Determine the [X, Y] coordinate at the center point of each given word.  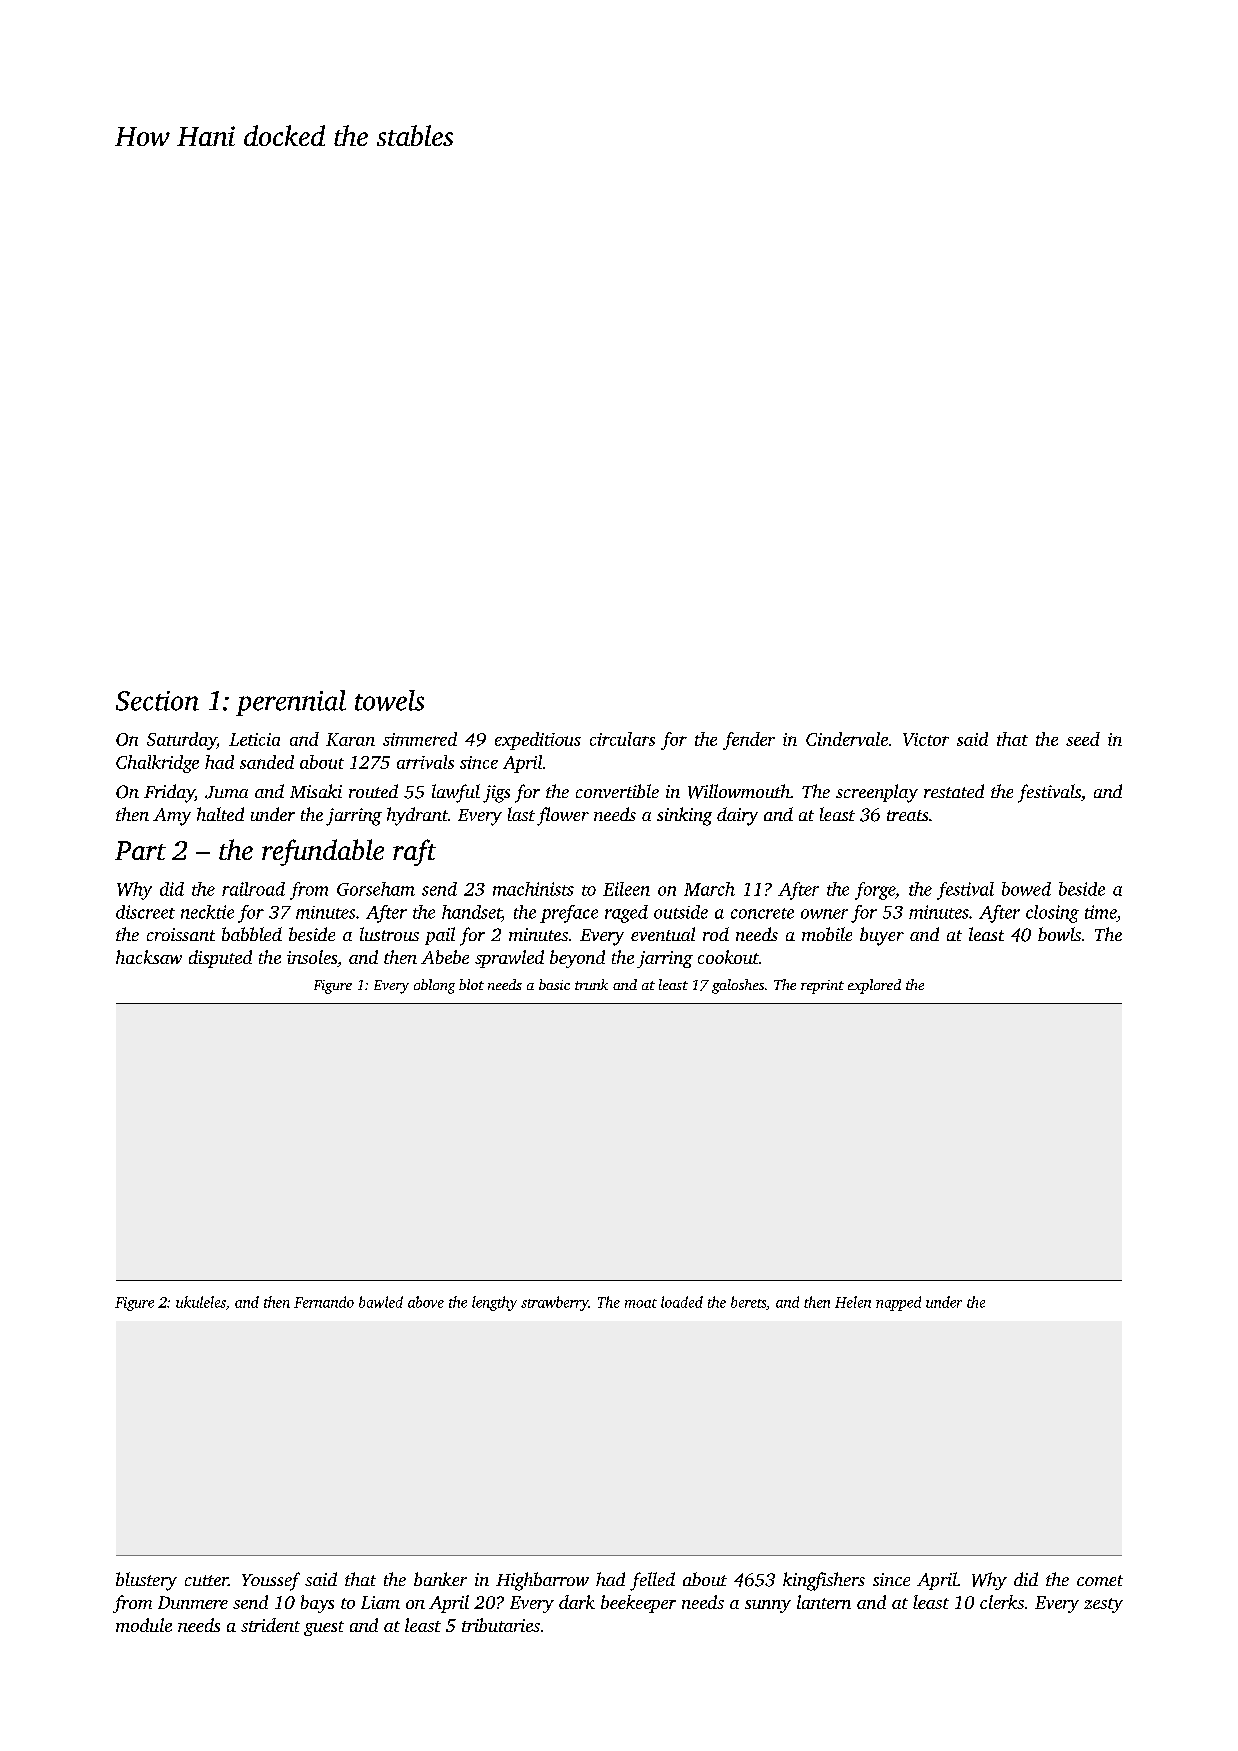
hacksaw [149, 957]
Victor [926, 739]
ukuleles [201, 1302]
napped [898, 1303]
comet [1100, 1580]
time [1101, 912]
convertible [617, 791]
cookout [728, 957]
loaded [682, 1302]
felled [652, 1581]
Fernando [324, 1302]
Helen [853, 1302]
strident [270, 1625]
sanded [267, 762]
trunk [591, 984]
